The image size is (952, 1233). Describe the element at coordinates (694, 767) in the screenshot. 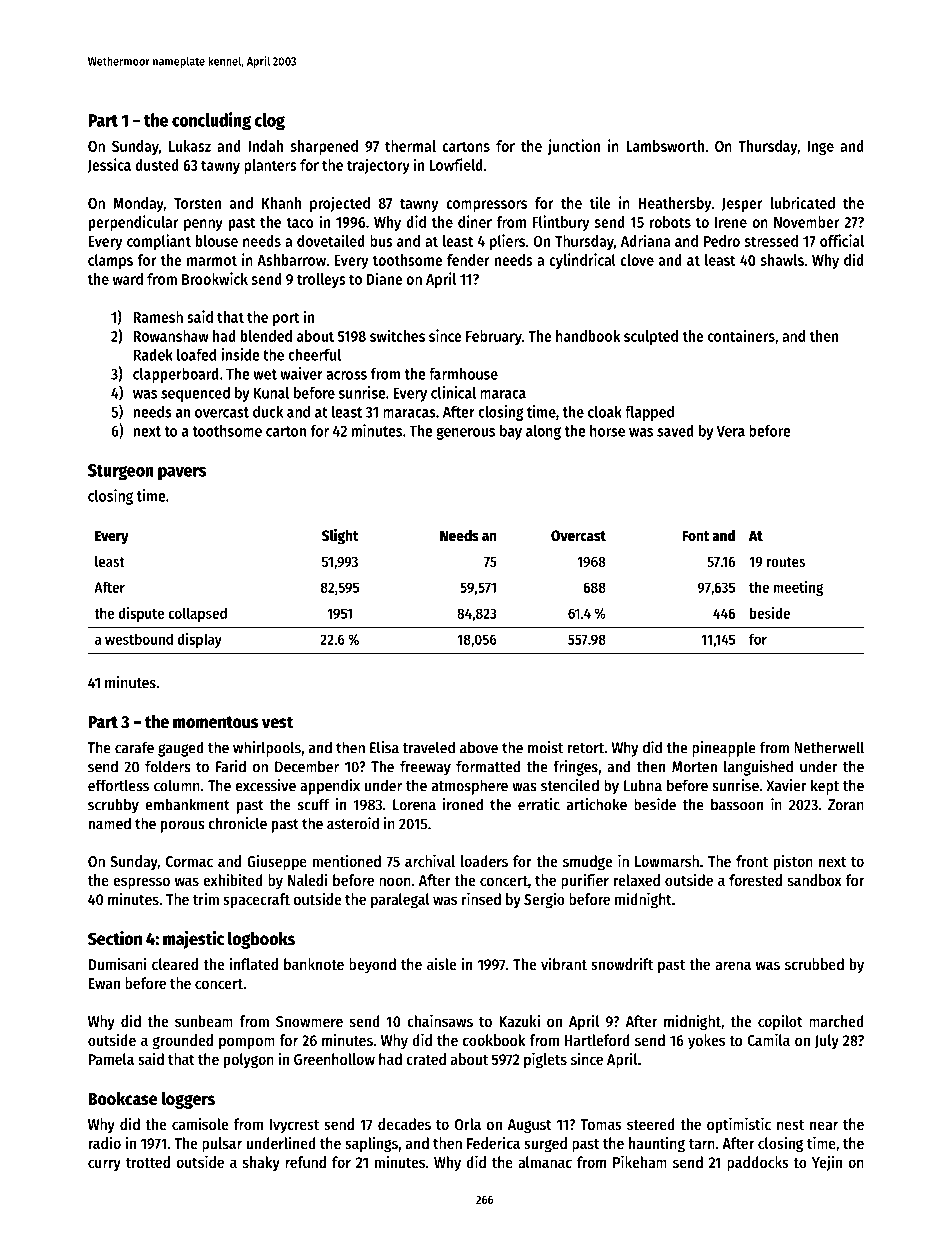

I see `Morten` at that location.
